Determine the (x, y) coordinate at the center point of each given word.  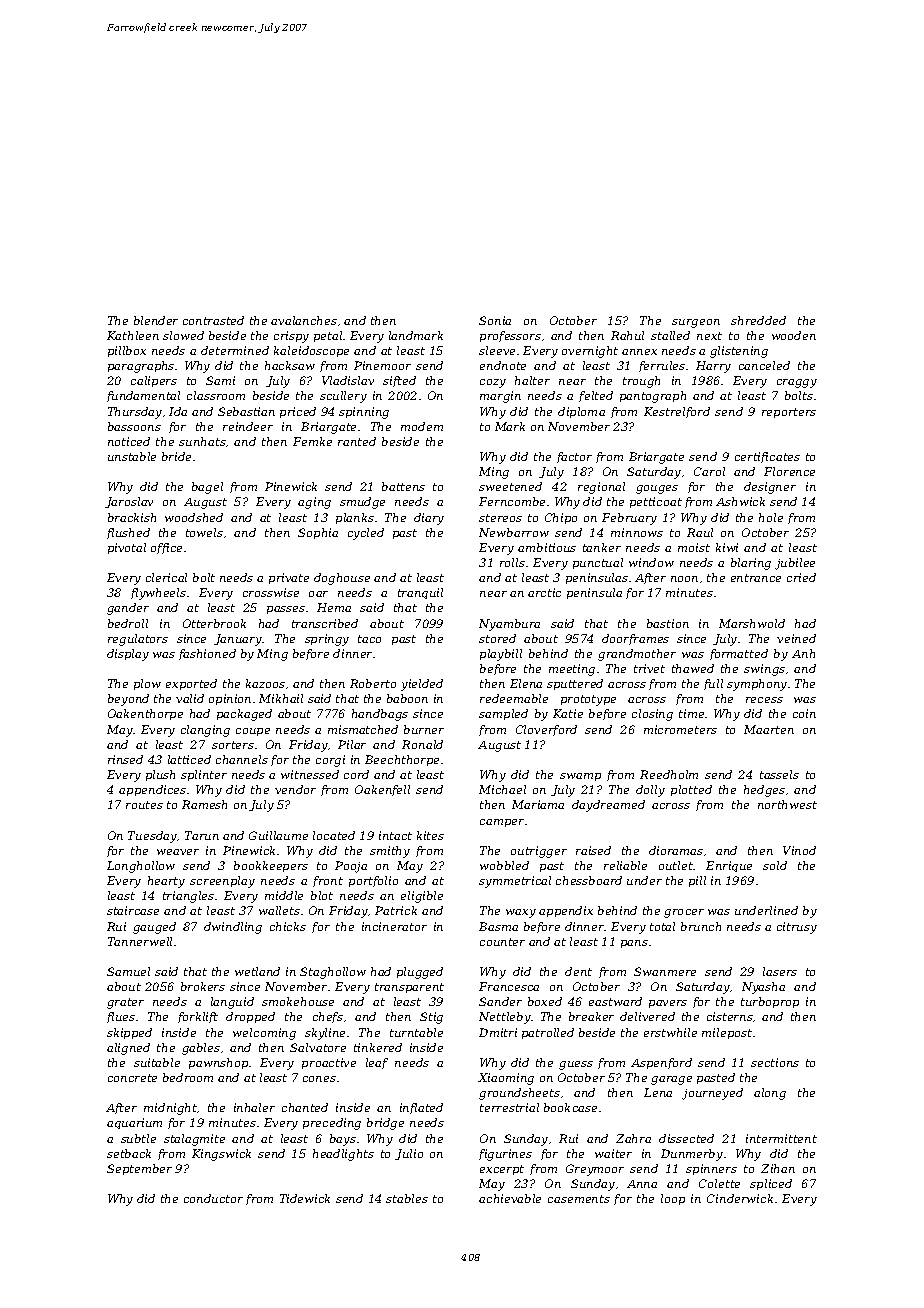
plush (160, 775)
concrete (132, 1078)
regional (601, 488)
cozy (493, 383)
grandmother (637, 655)
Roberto (373, 683)
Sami (220, 380)
